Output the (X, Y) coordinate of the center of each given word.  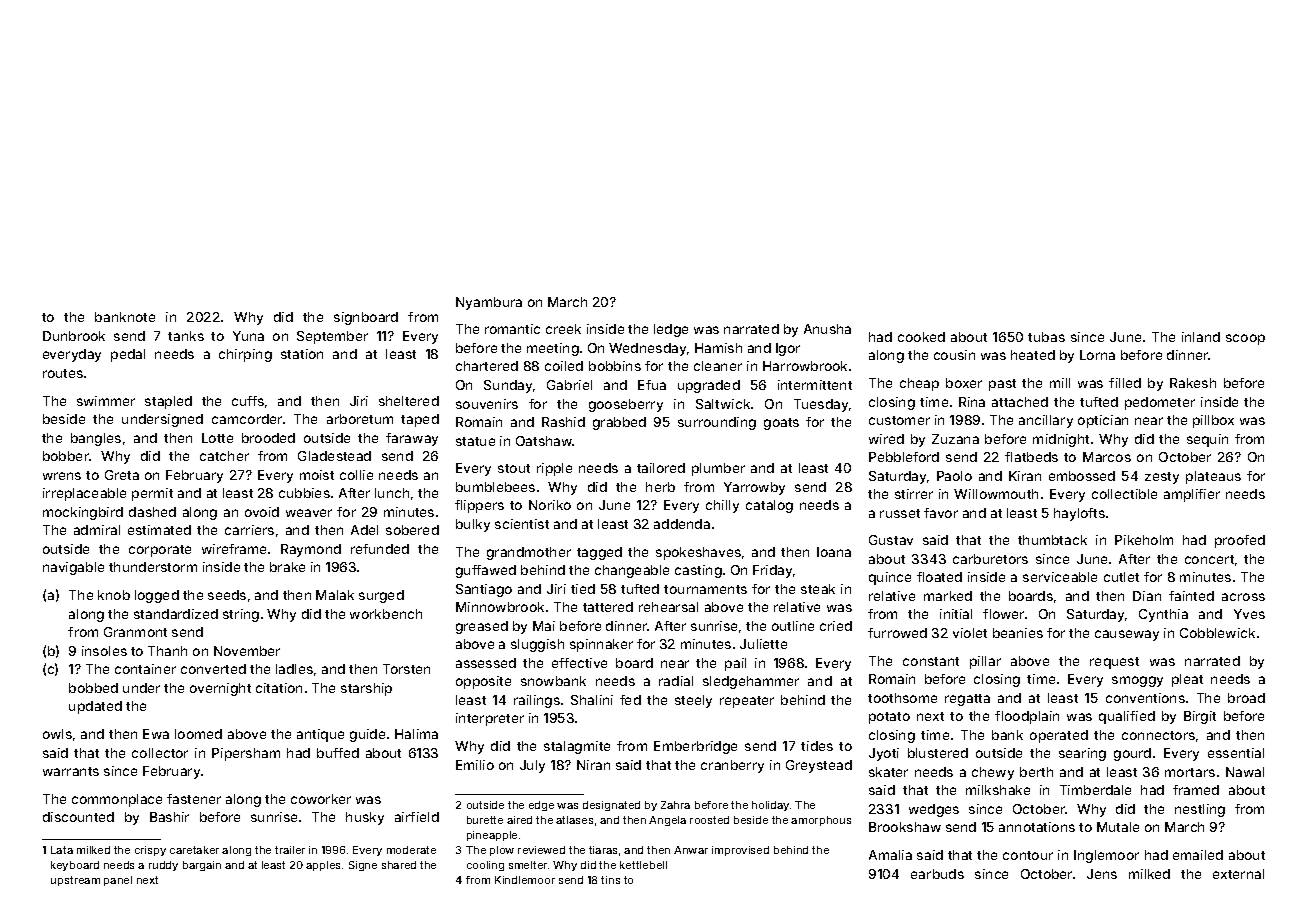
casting (698, 571)
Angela (667, 821)
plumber (718, 469)
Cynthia (1163, 615)
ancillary (1046, 421)
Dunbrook (74, 336)
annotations (1037, 827)
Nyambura (489, 303)
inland (1201, 337)
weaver (309, 513)
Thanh (167, 651)
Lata (62, 850)
